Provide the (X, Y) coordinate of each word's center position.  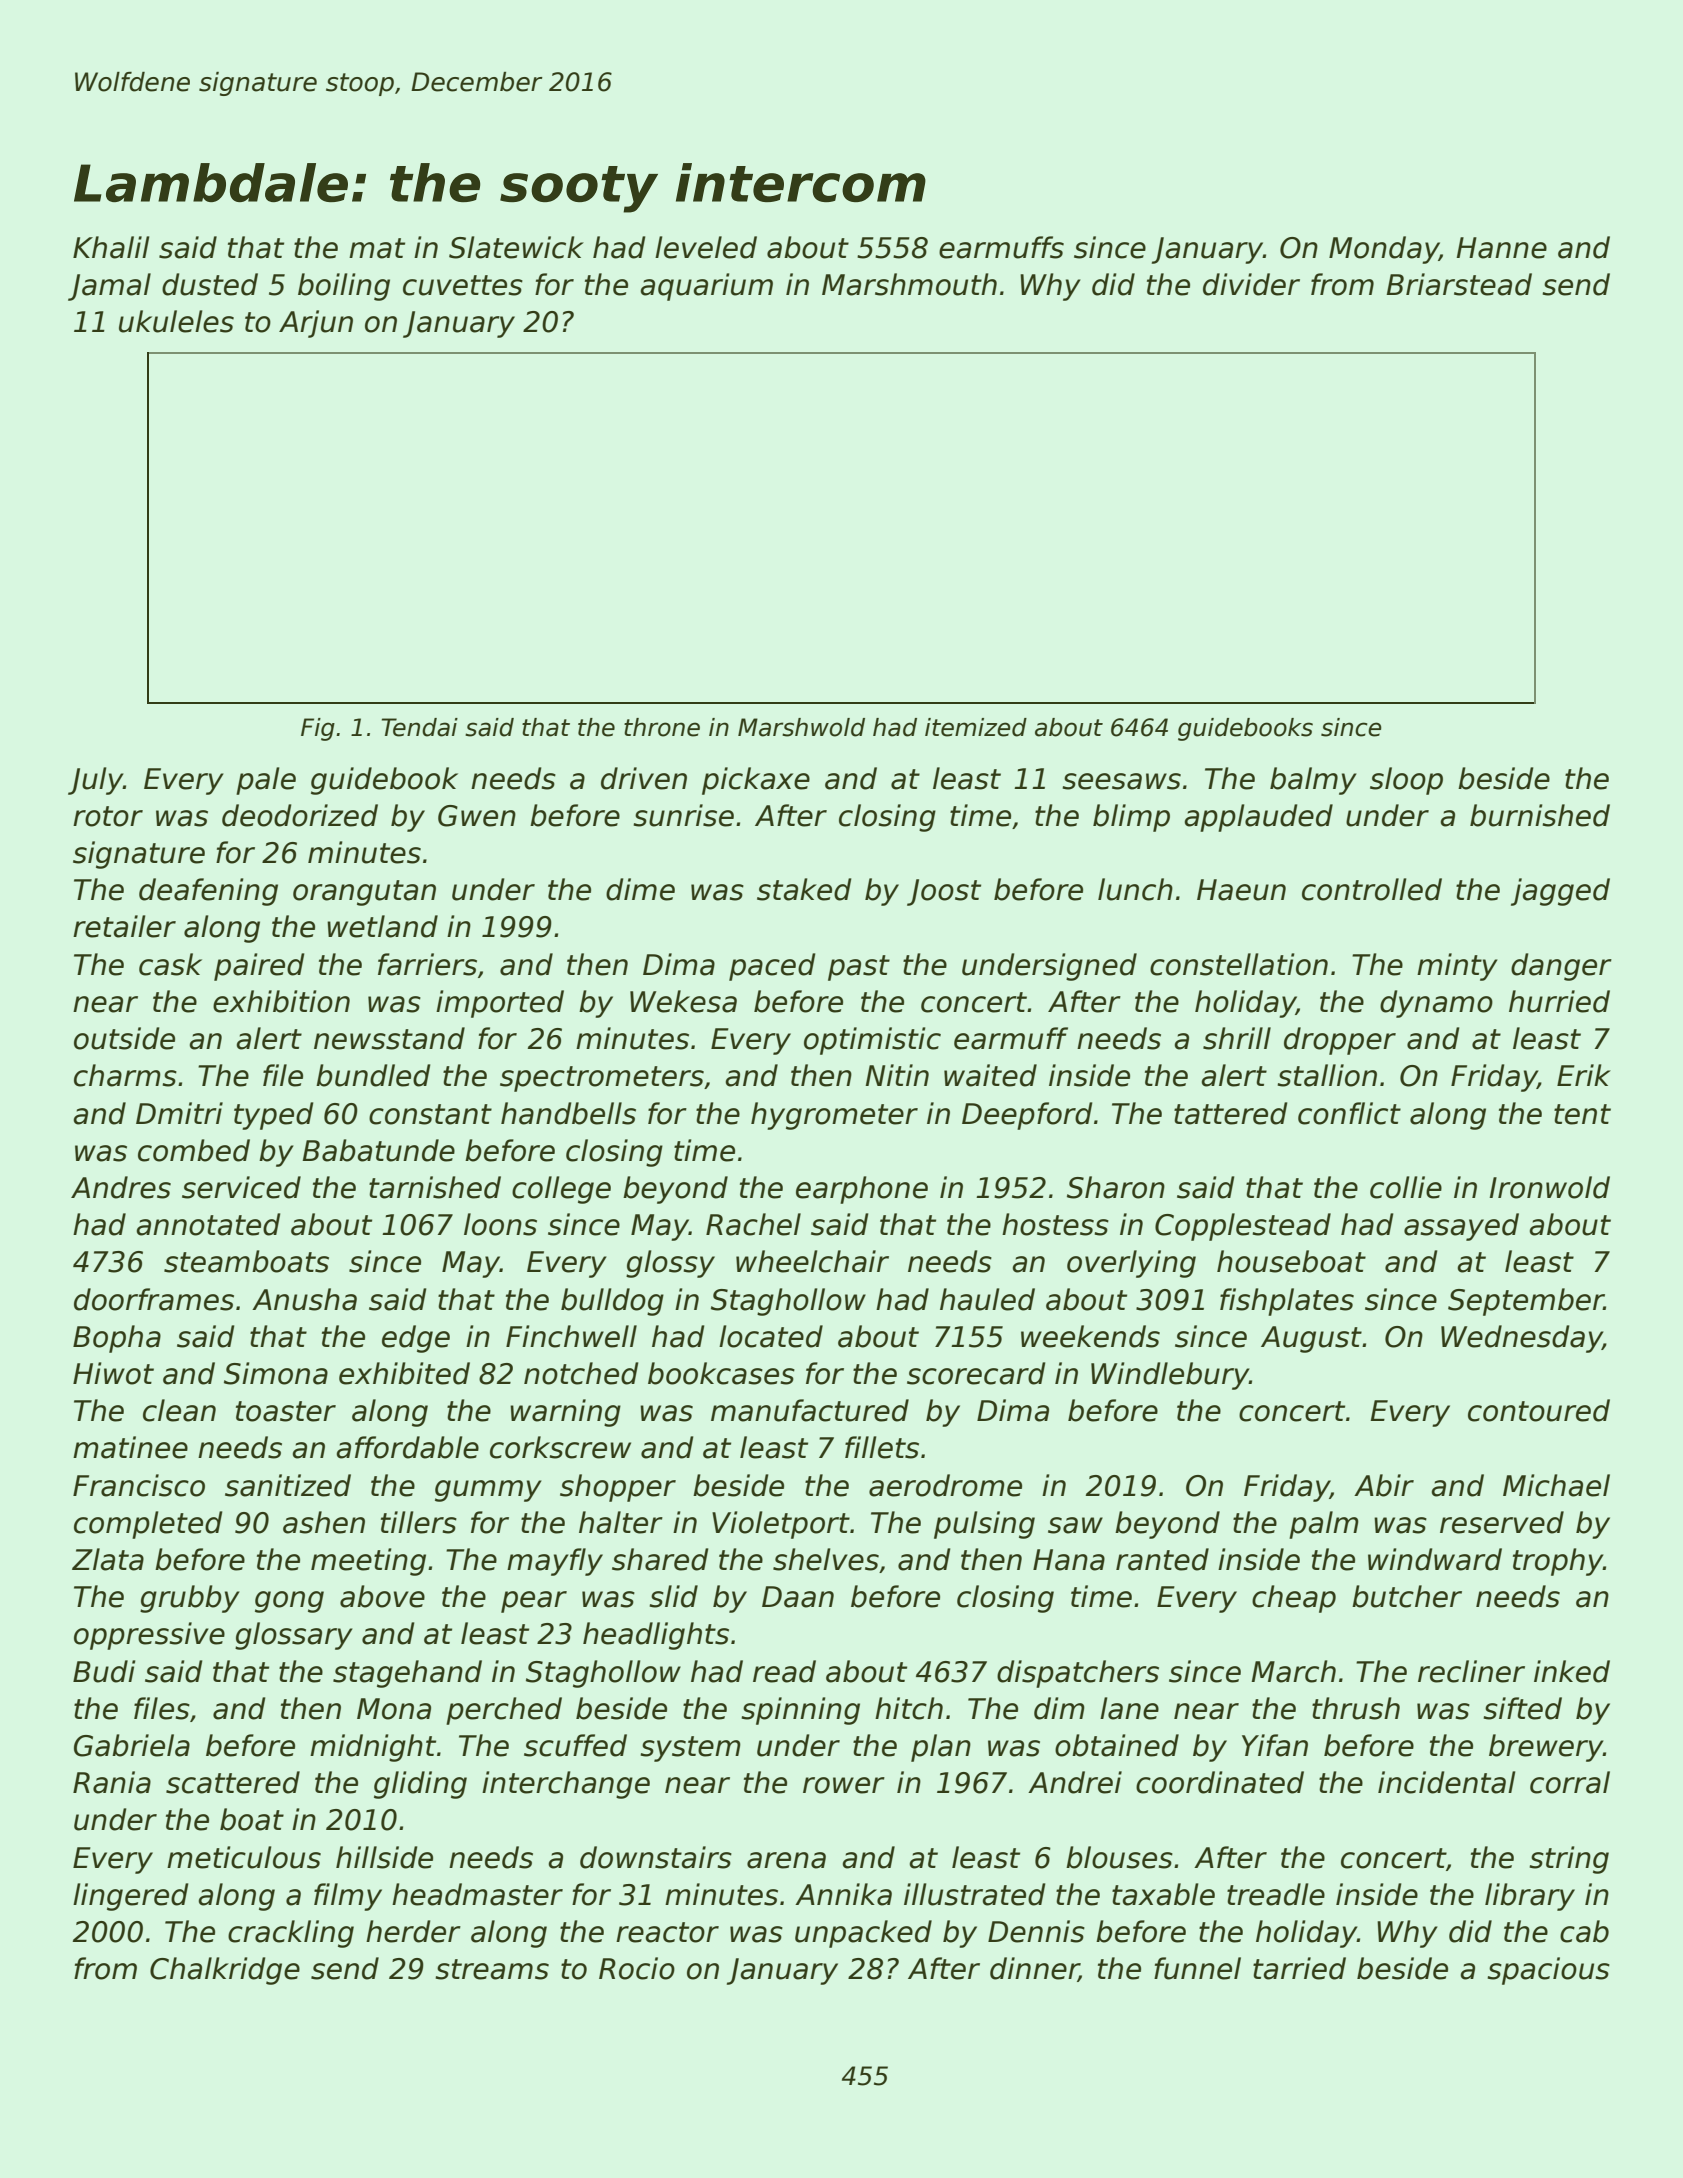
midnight (373, 1748)
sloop (1406, 781)
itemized (976, 727)
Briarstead (1459, 284)
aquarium (707, 287)
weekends (1090, 1336)
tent (1582, 1114)
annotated (208, 1224)
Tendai (420, 727)
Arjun (316, 324)
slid (673, 1596)
